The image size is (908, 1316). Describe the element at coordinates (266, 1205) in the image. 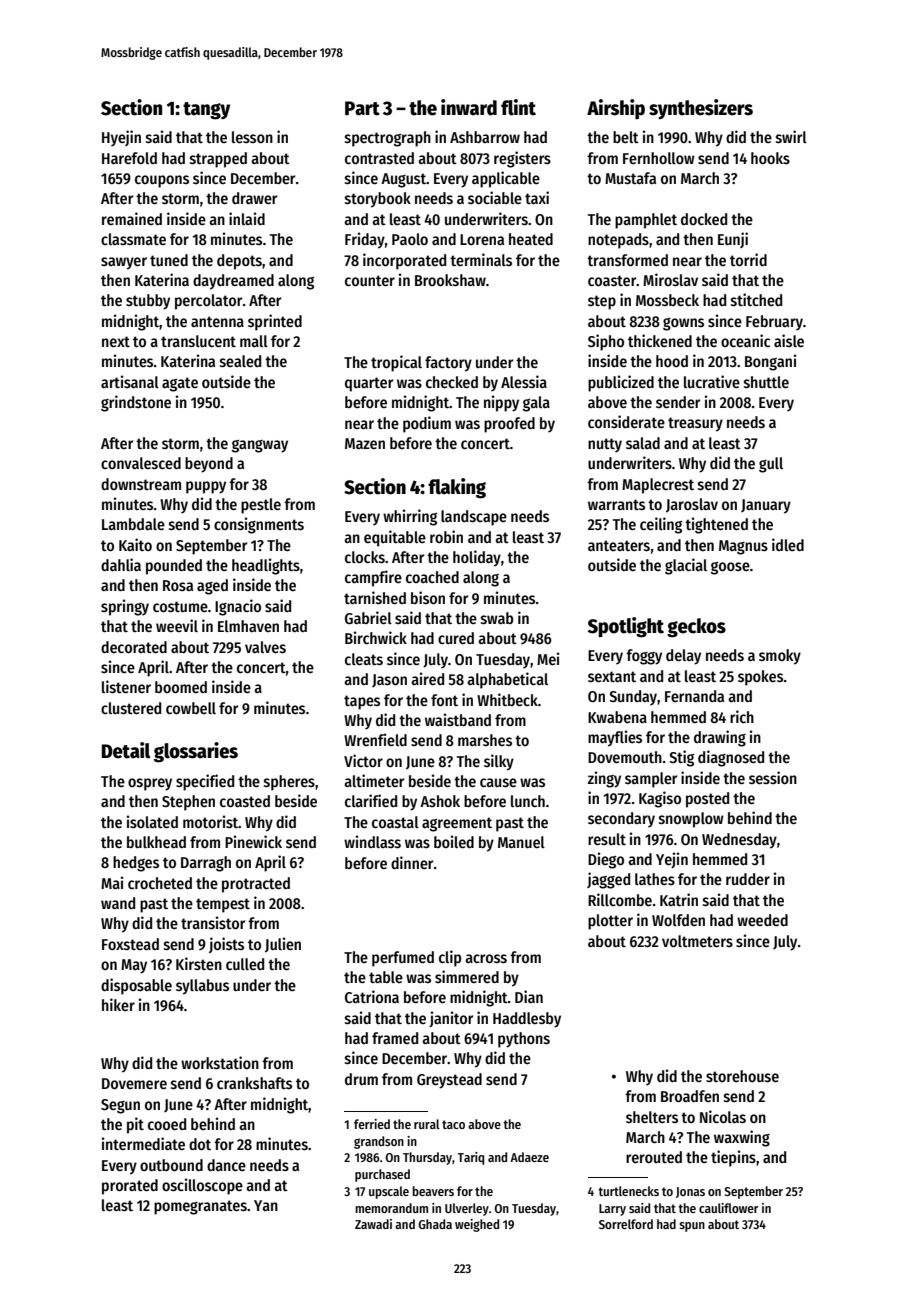

I see `Yan` at that location.
